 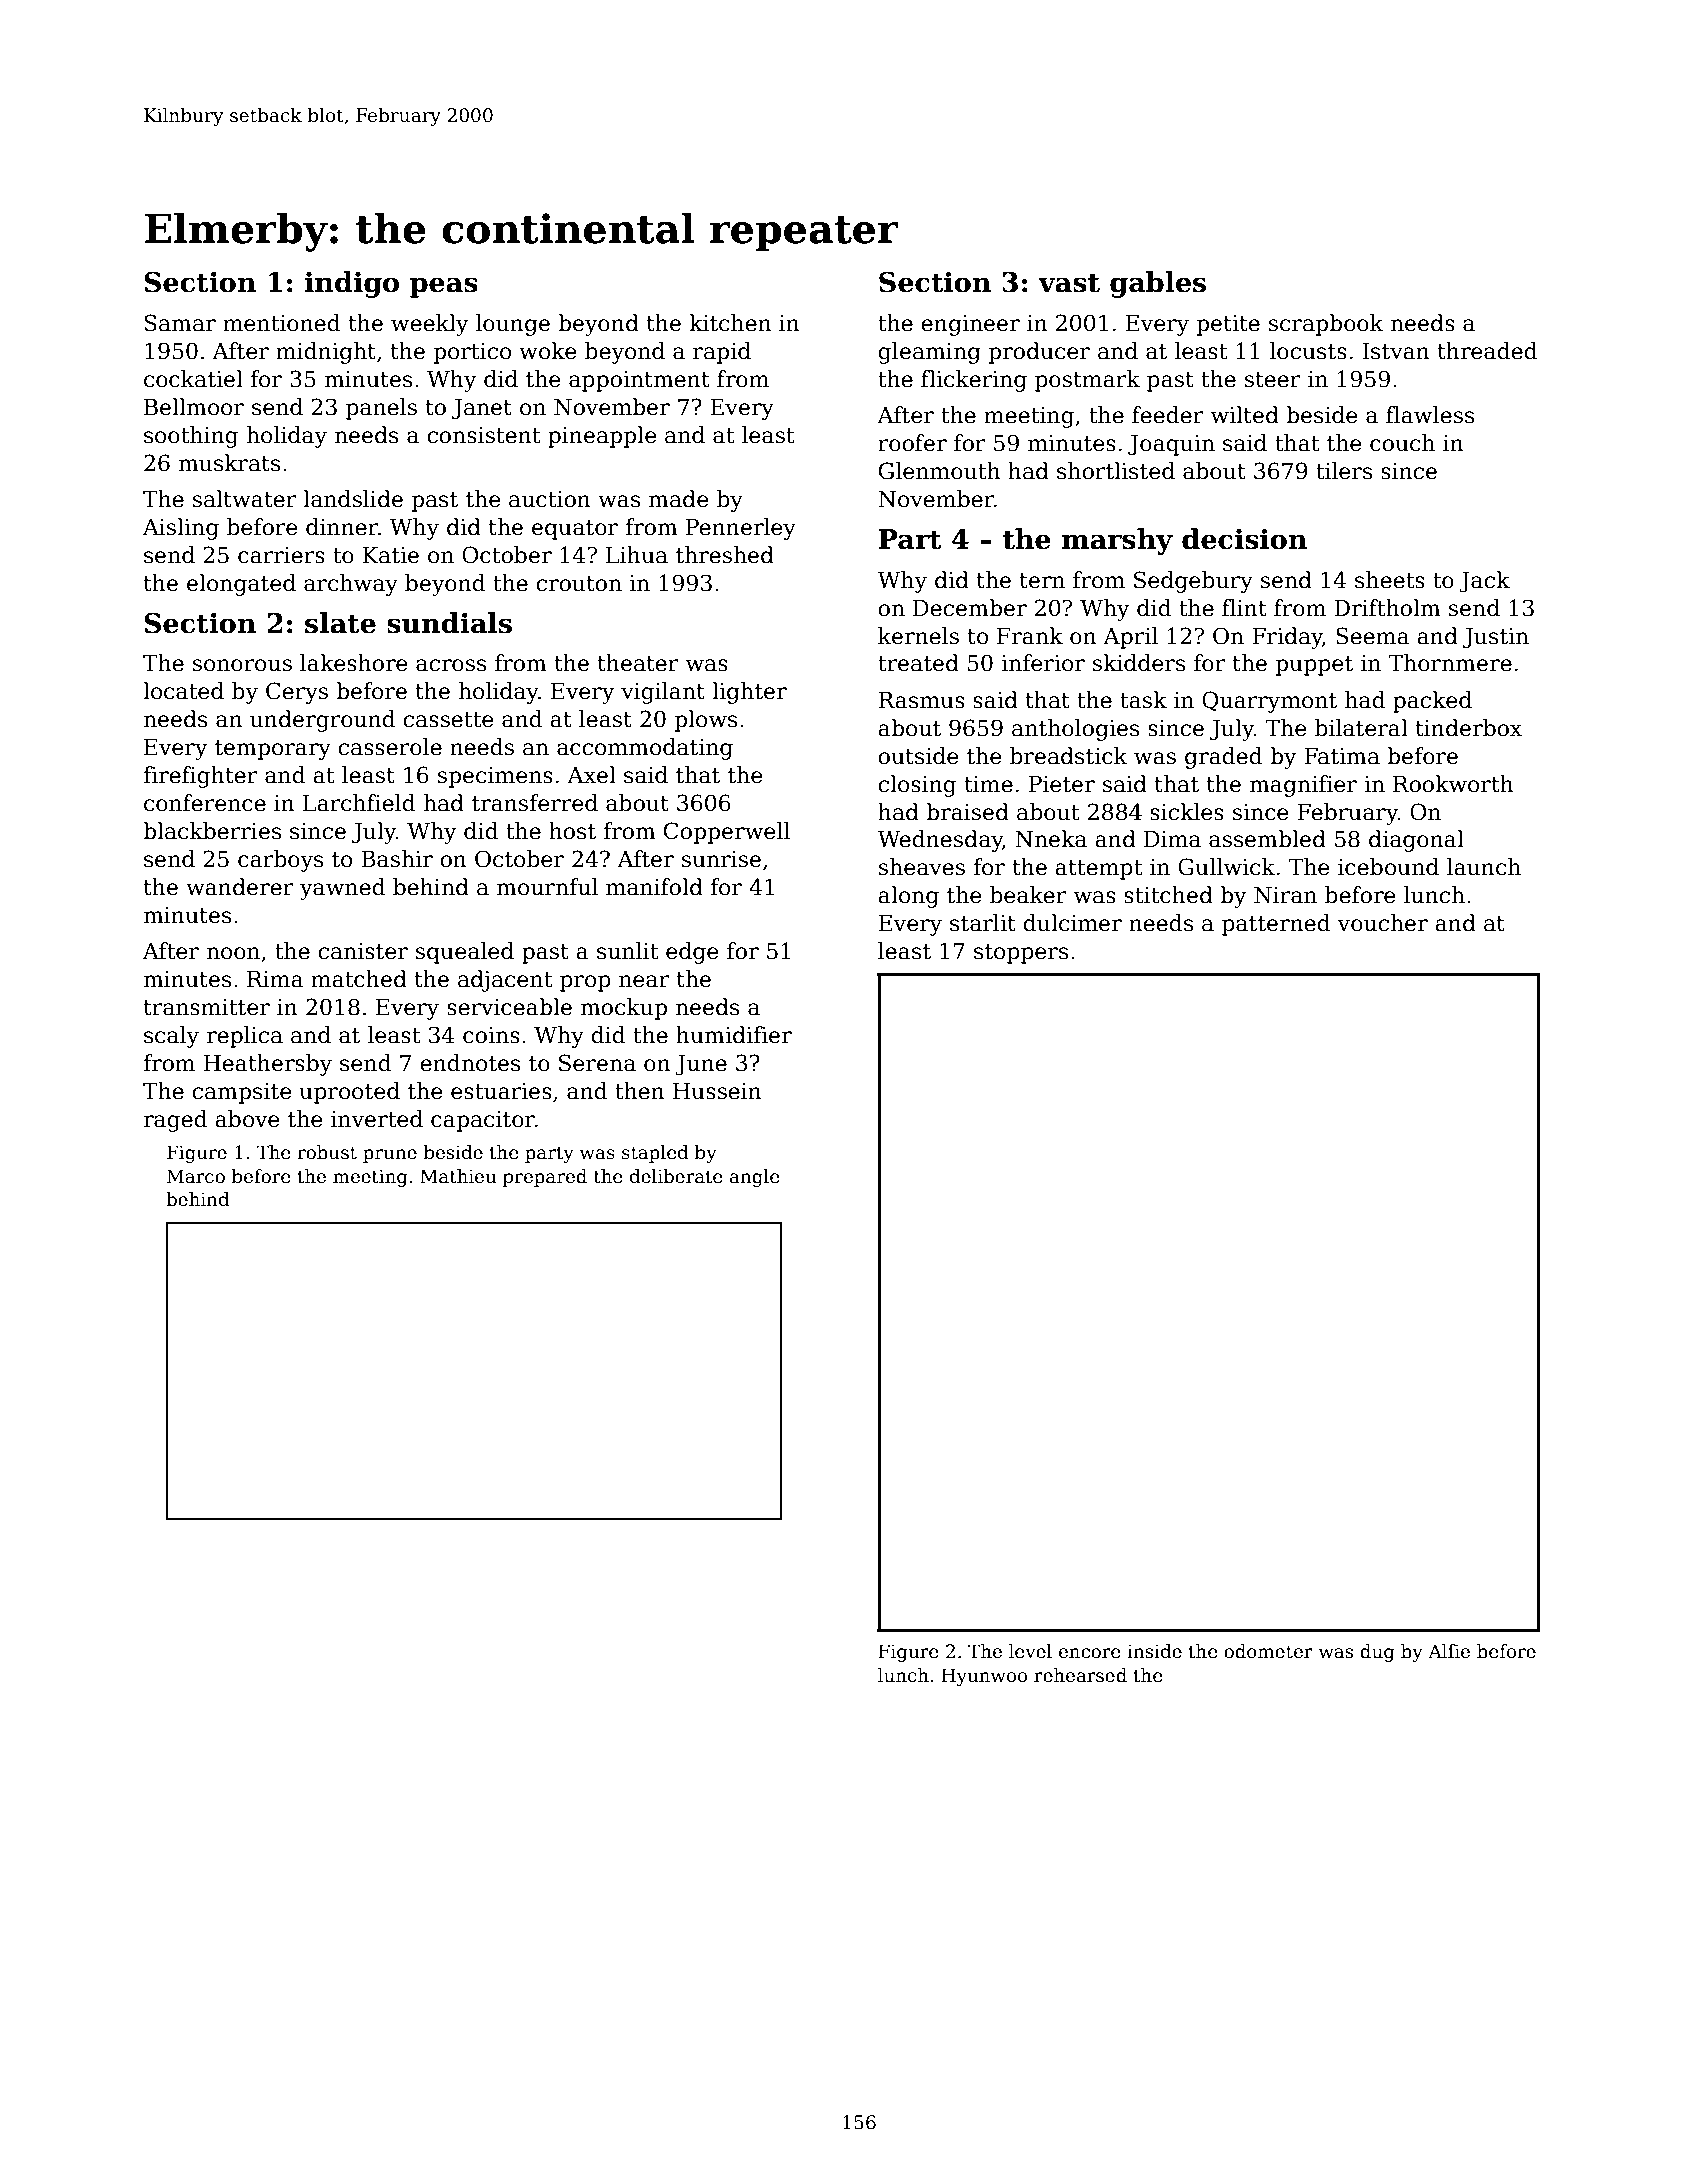 I want to click on dug, so click(x=1377, y=1653).
